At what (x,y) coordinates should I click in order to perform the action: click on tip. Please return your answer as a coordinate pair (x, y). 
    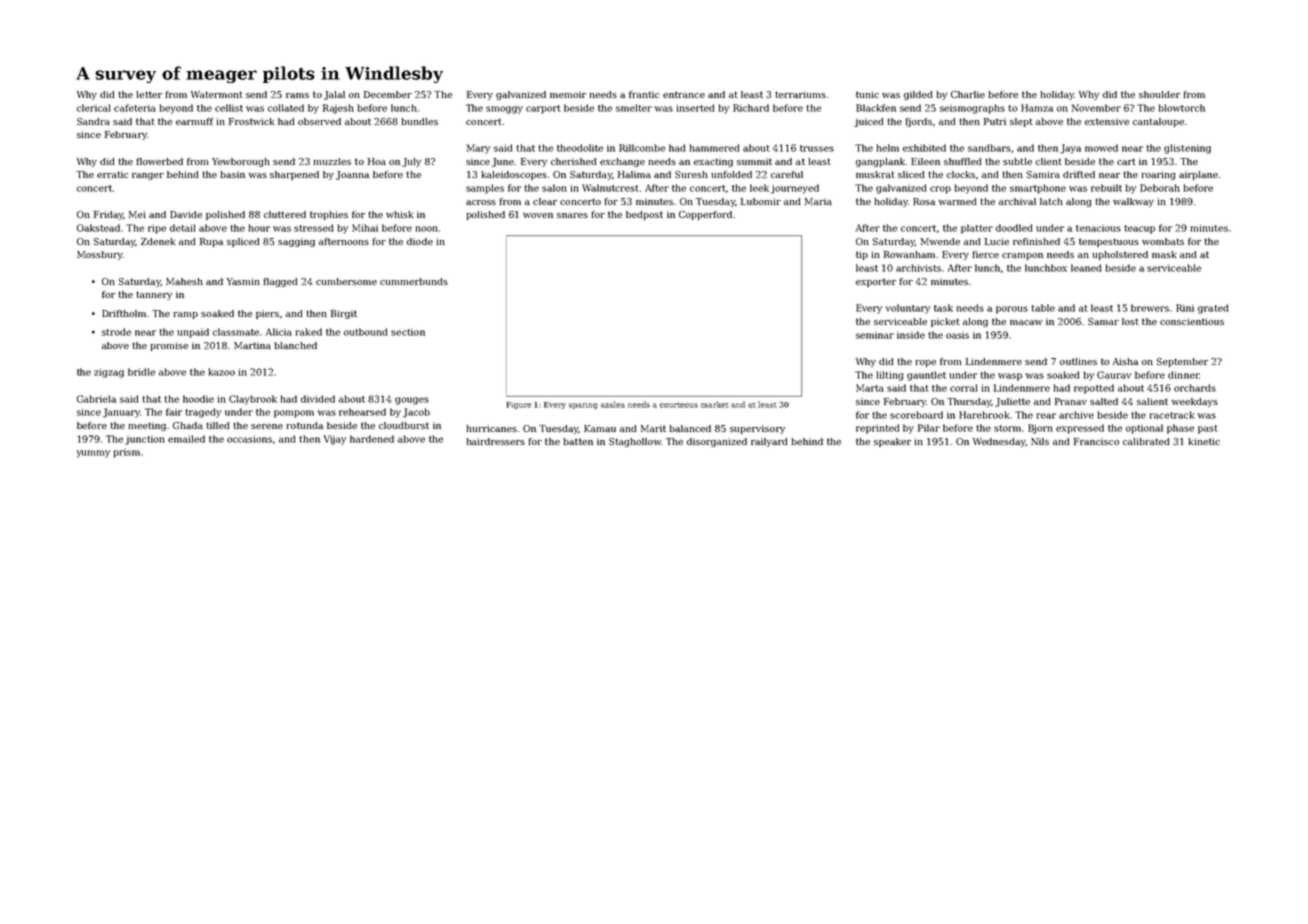
    Looking at the image, I should click on (862, 255).
